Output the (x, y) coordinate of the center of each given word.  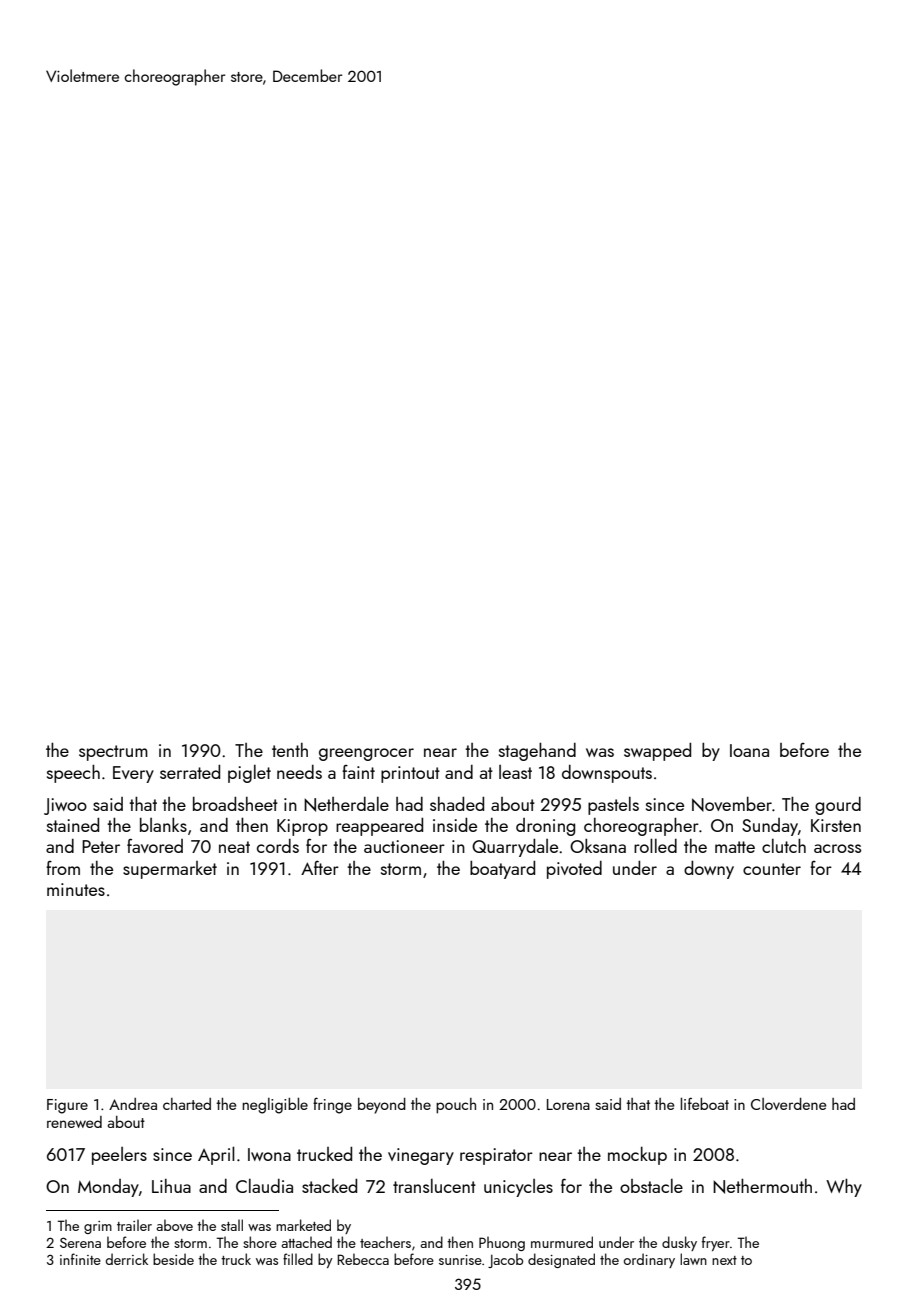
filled (298, 1259)
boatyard (502, 870)
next (724, 1260)
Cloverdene (789, 1104)
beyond (382, 1106)
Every (133, 774)
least (515, 772)
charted (187, 1104)
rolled (655, 845)
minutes (76, 889)
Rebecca (363, 1259)
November (732, 804)
